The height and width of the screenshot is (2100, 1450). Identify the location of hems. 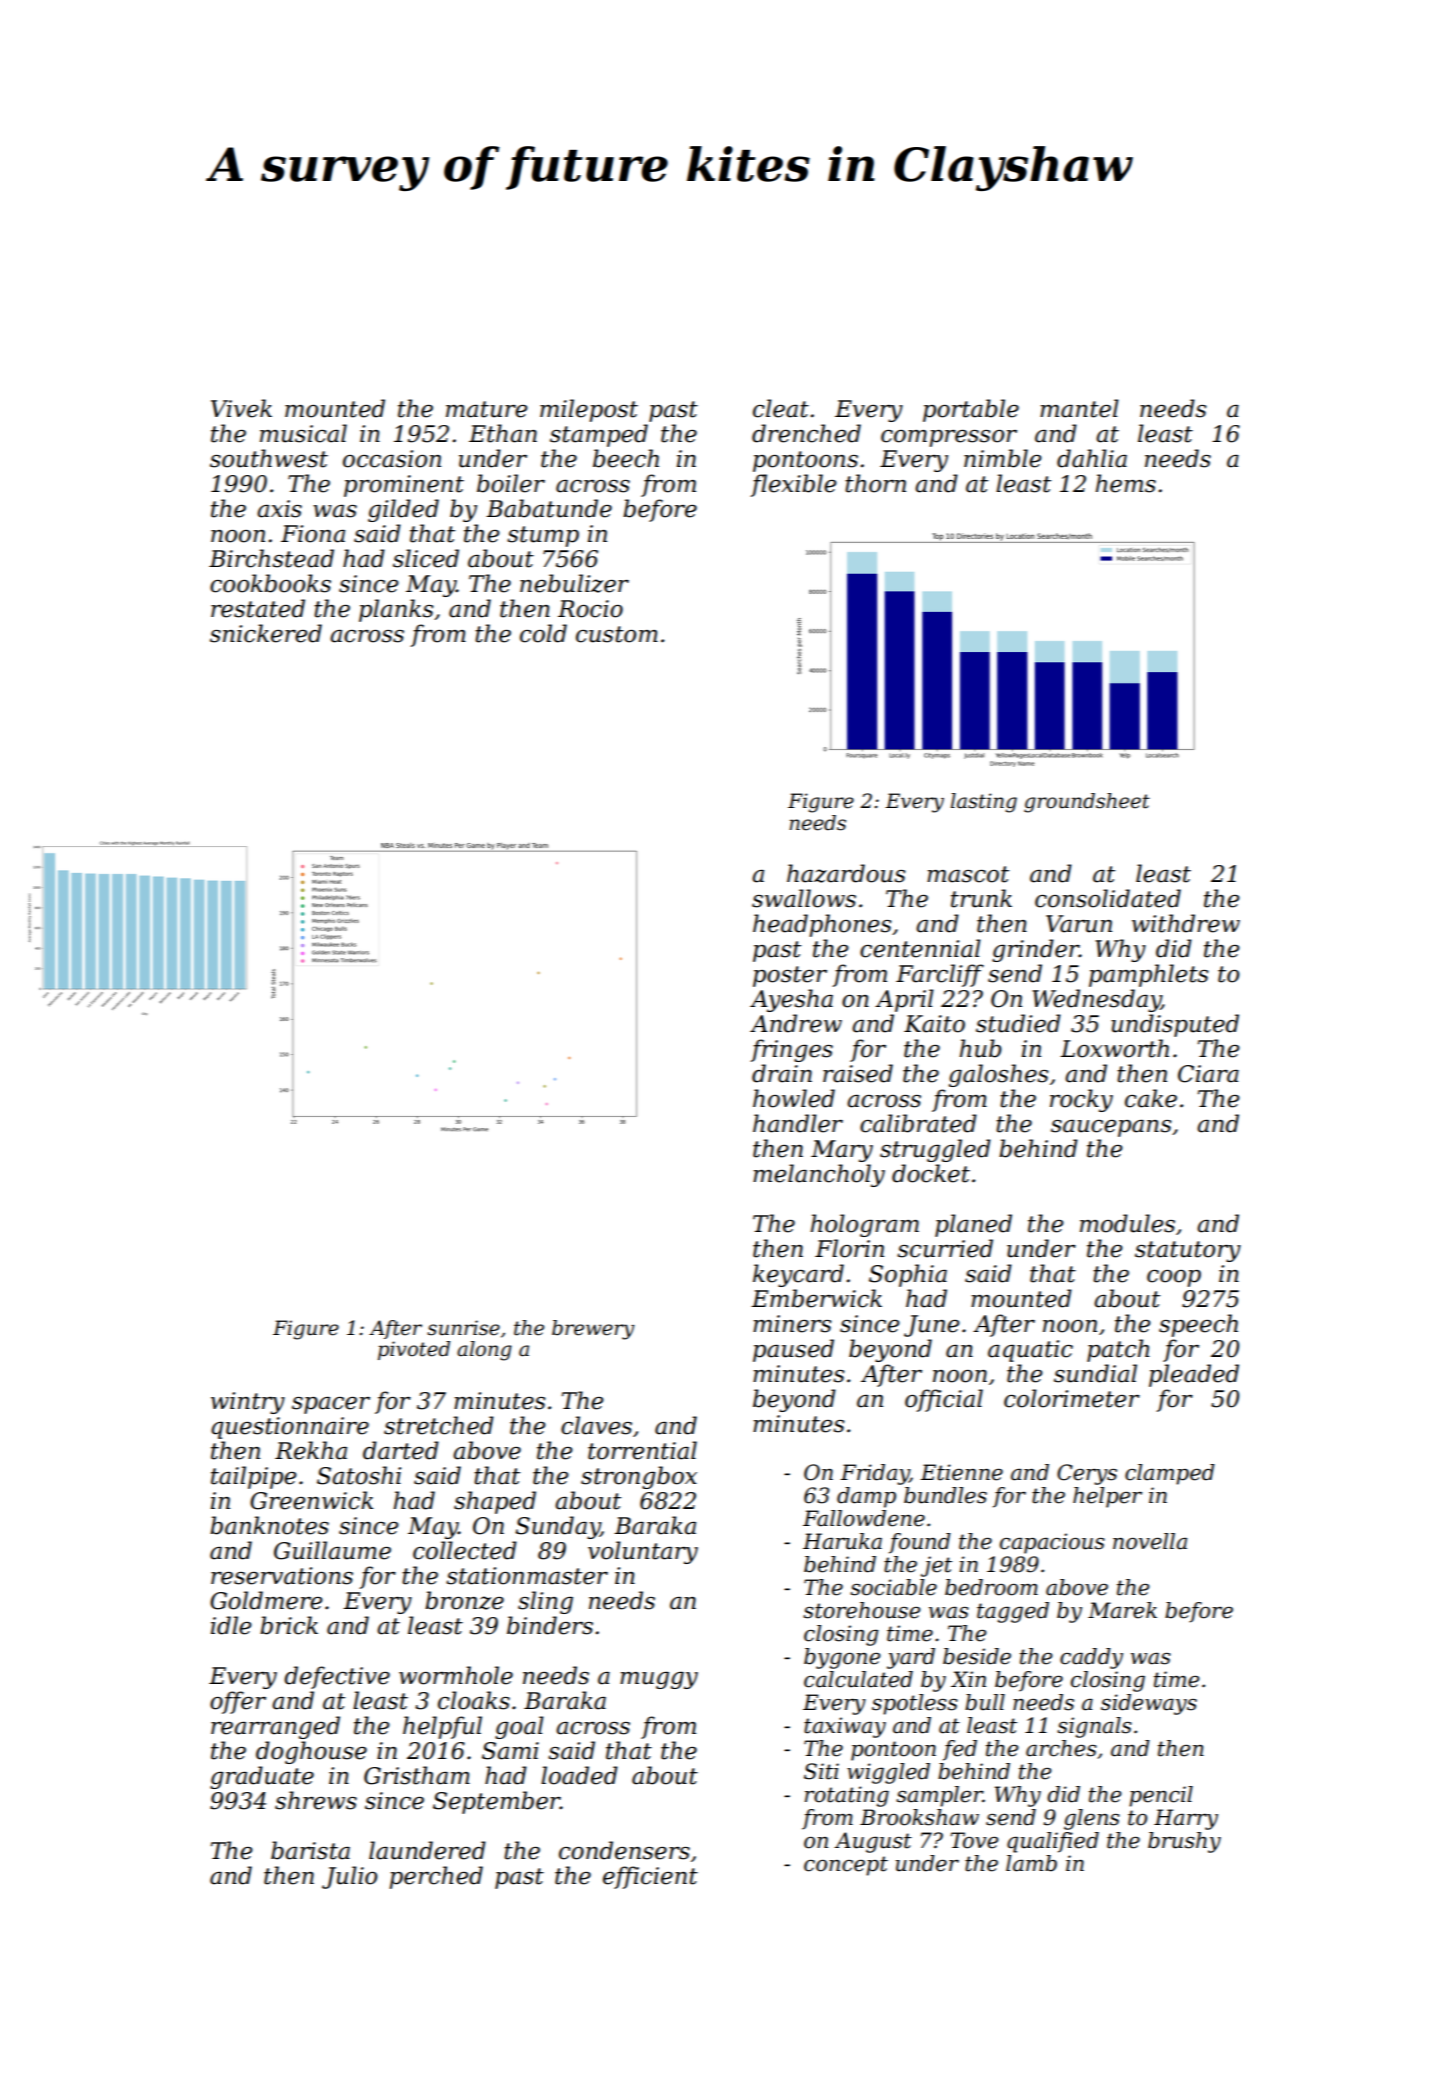
(1126, 483).
